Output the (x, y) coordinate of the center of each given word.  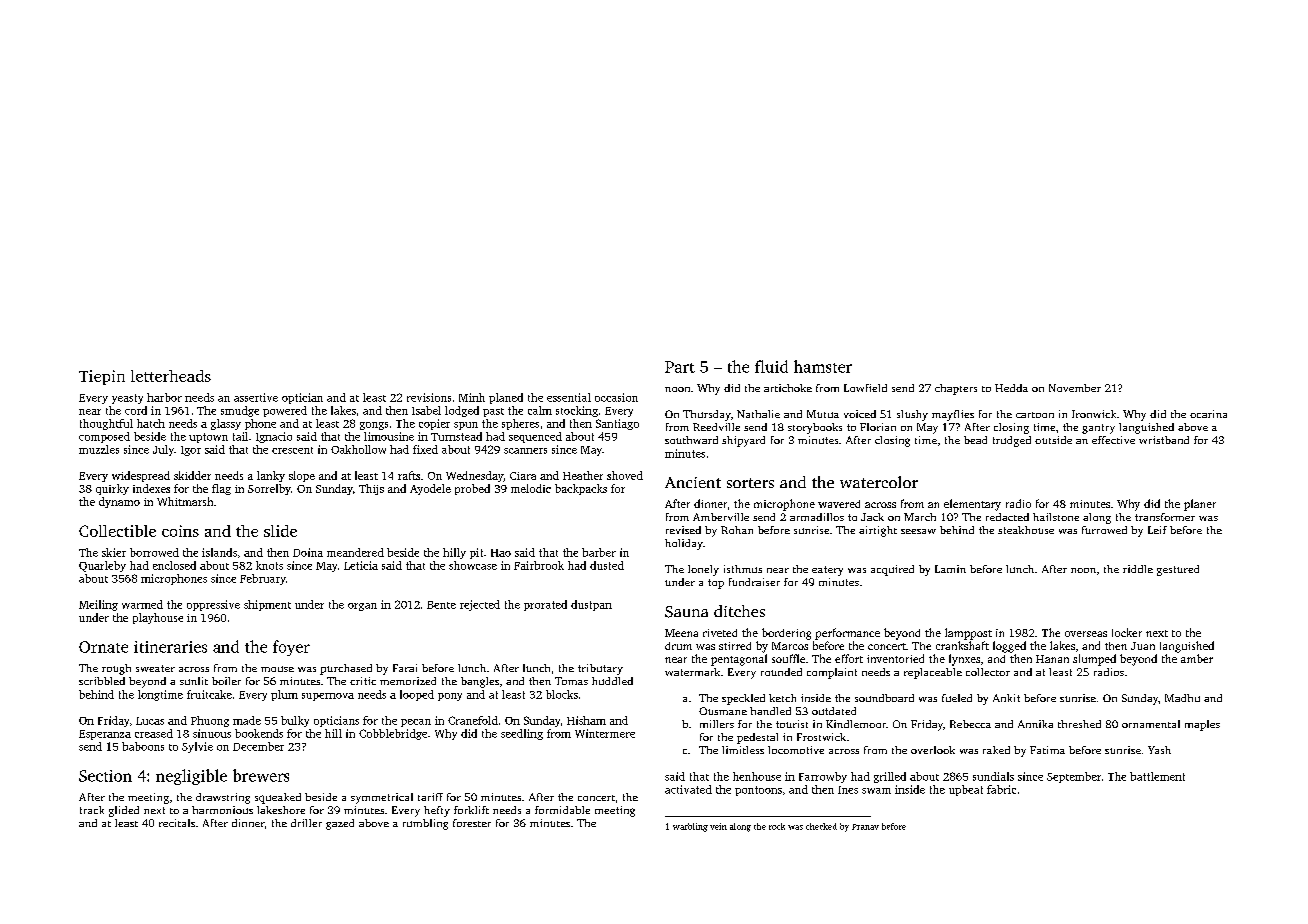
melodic (531, 488)
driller (306, 823)
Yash (1159, 750)
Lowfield (865, 388)
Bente (441, 605)
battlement (1157, 776)
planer (1200, 505)
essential (569, 397)
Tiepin (102, 377)
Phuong (210, 721)
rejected (480, 605)
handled (770, 711)
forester (472, 823)
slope (302, 476)
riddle (1138, 569)
